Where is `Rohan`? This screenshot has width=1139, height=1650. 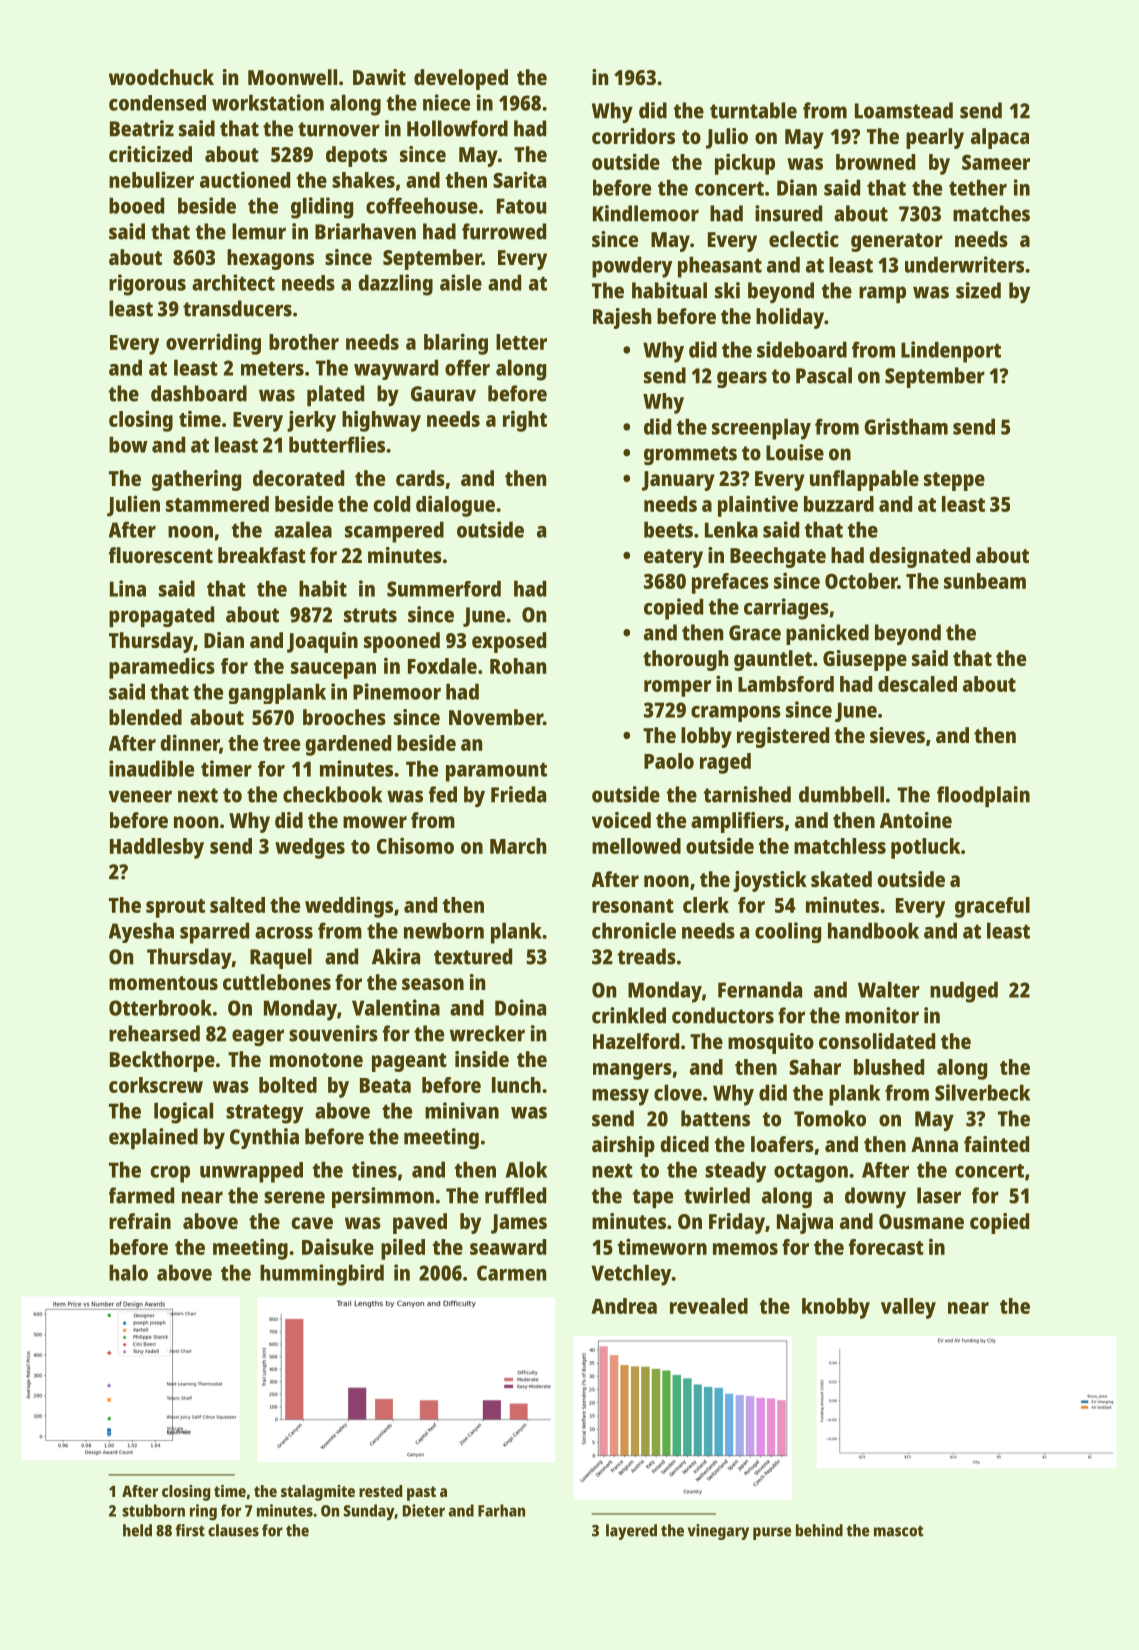 Rohan is located at coordinates (518, 666).
